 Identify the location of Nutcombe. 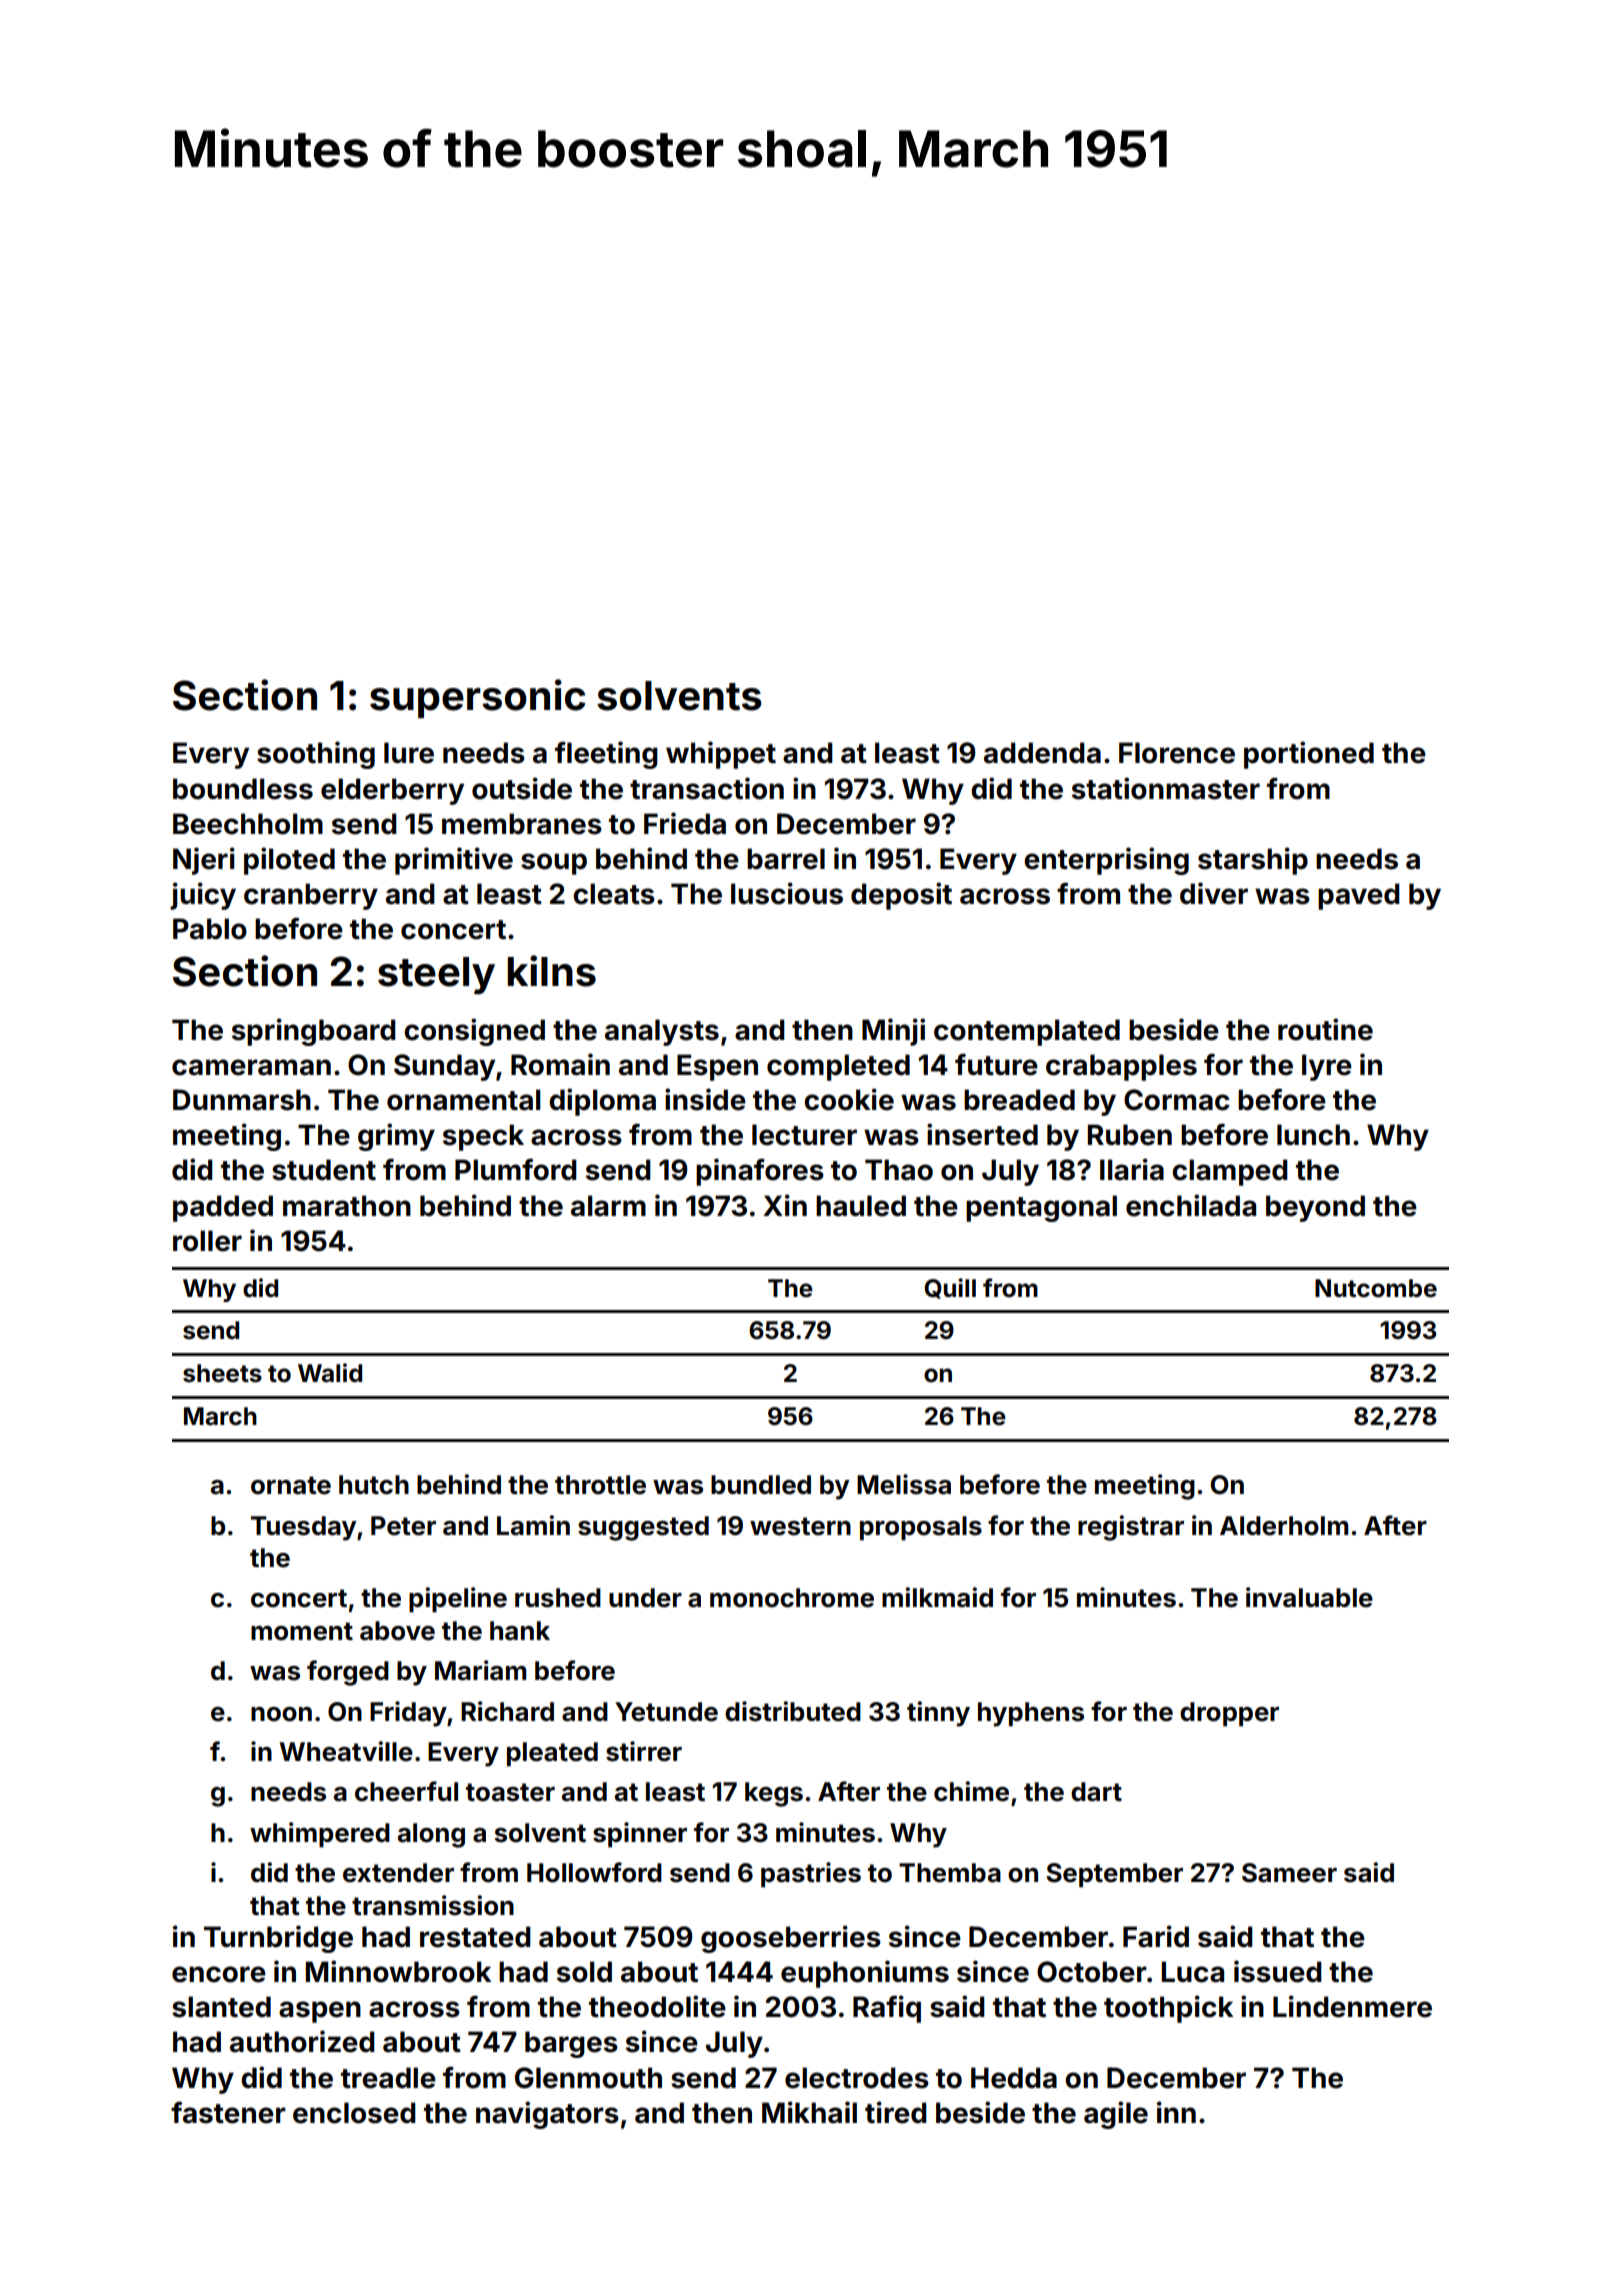
(1376, 1288).
